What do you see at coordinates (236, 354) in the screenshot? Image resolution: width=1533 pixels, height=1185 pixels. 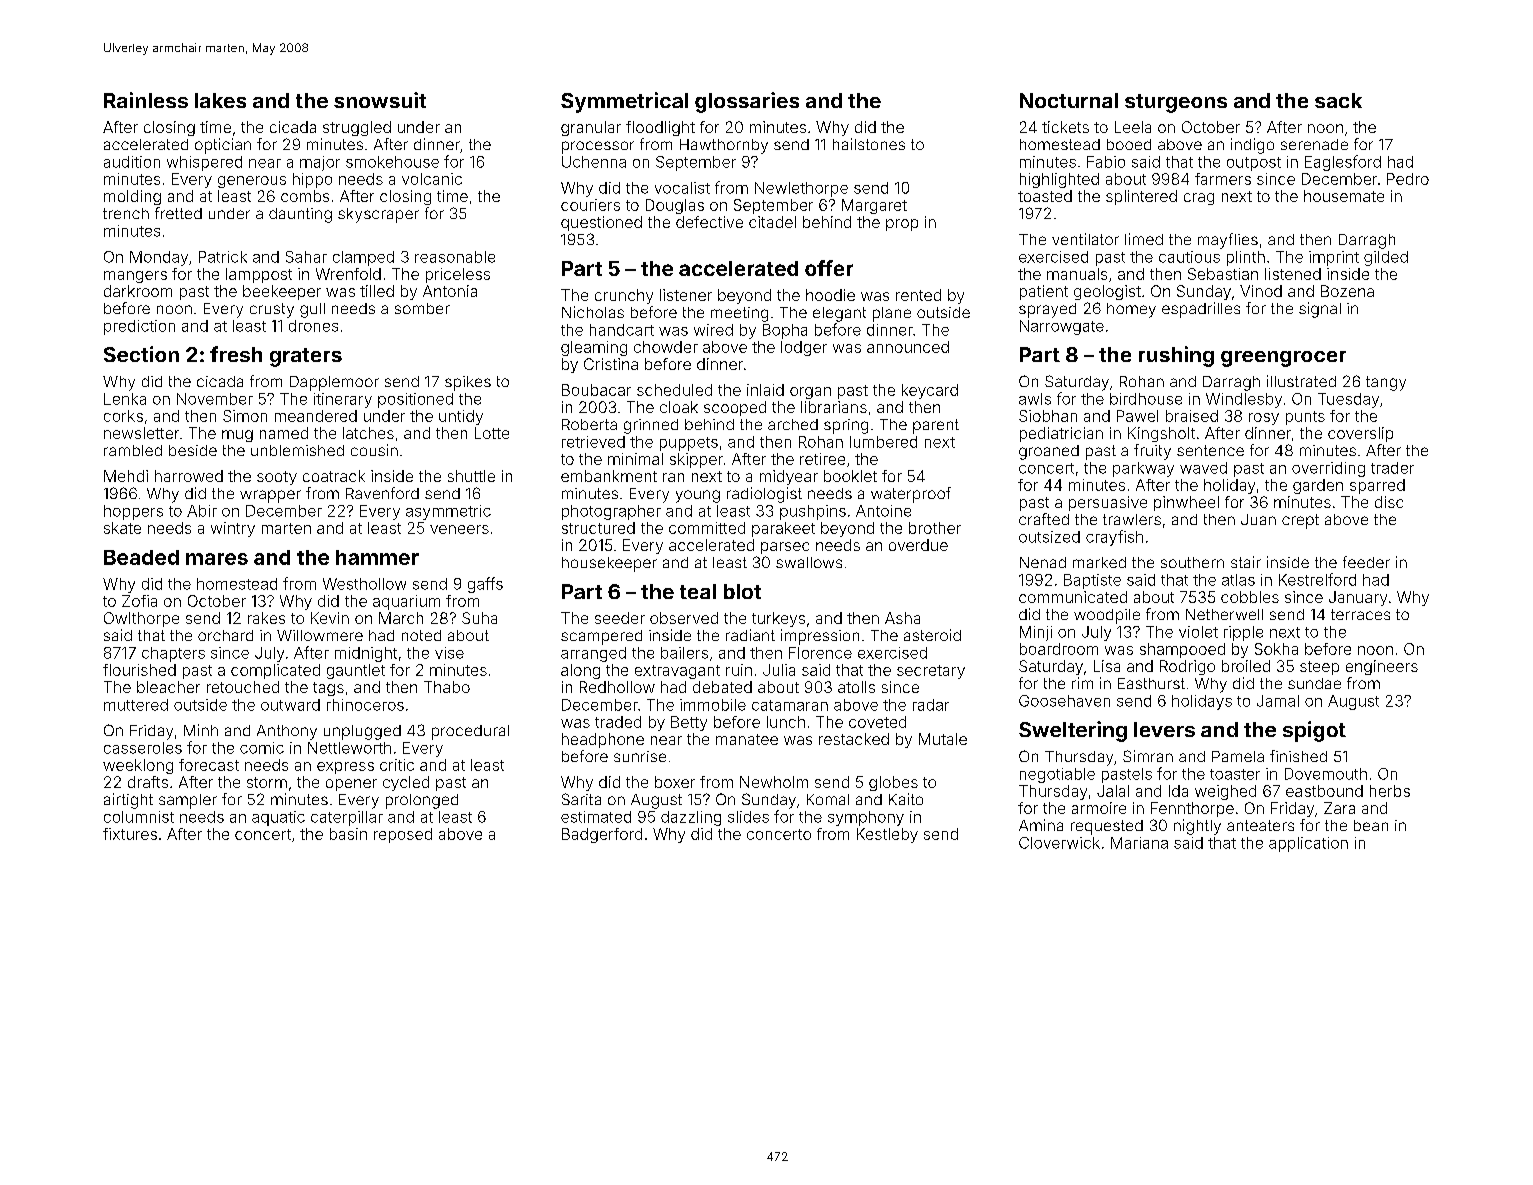 I see `fresh` at bounding box center [236, 354].
